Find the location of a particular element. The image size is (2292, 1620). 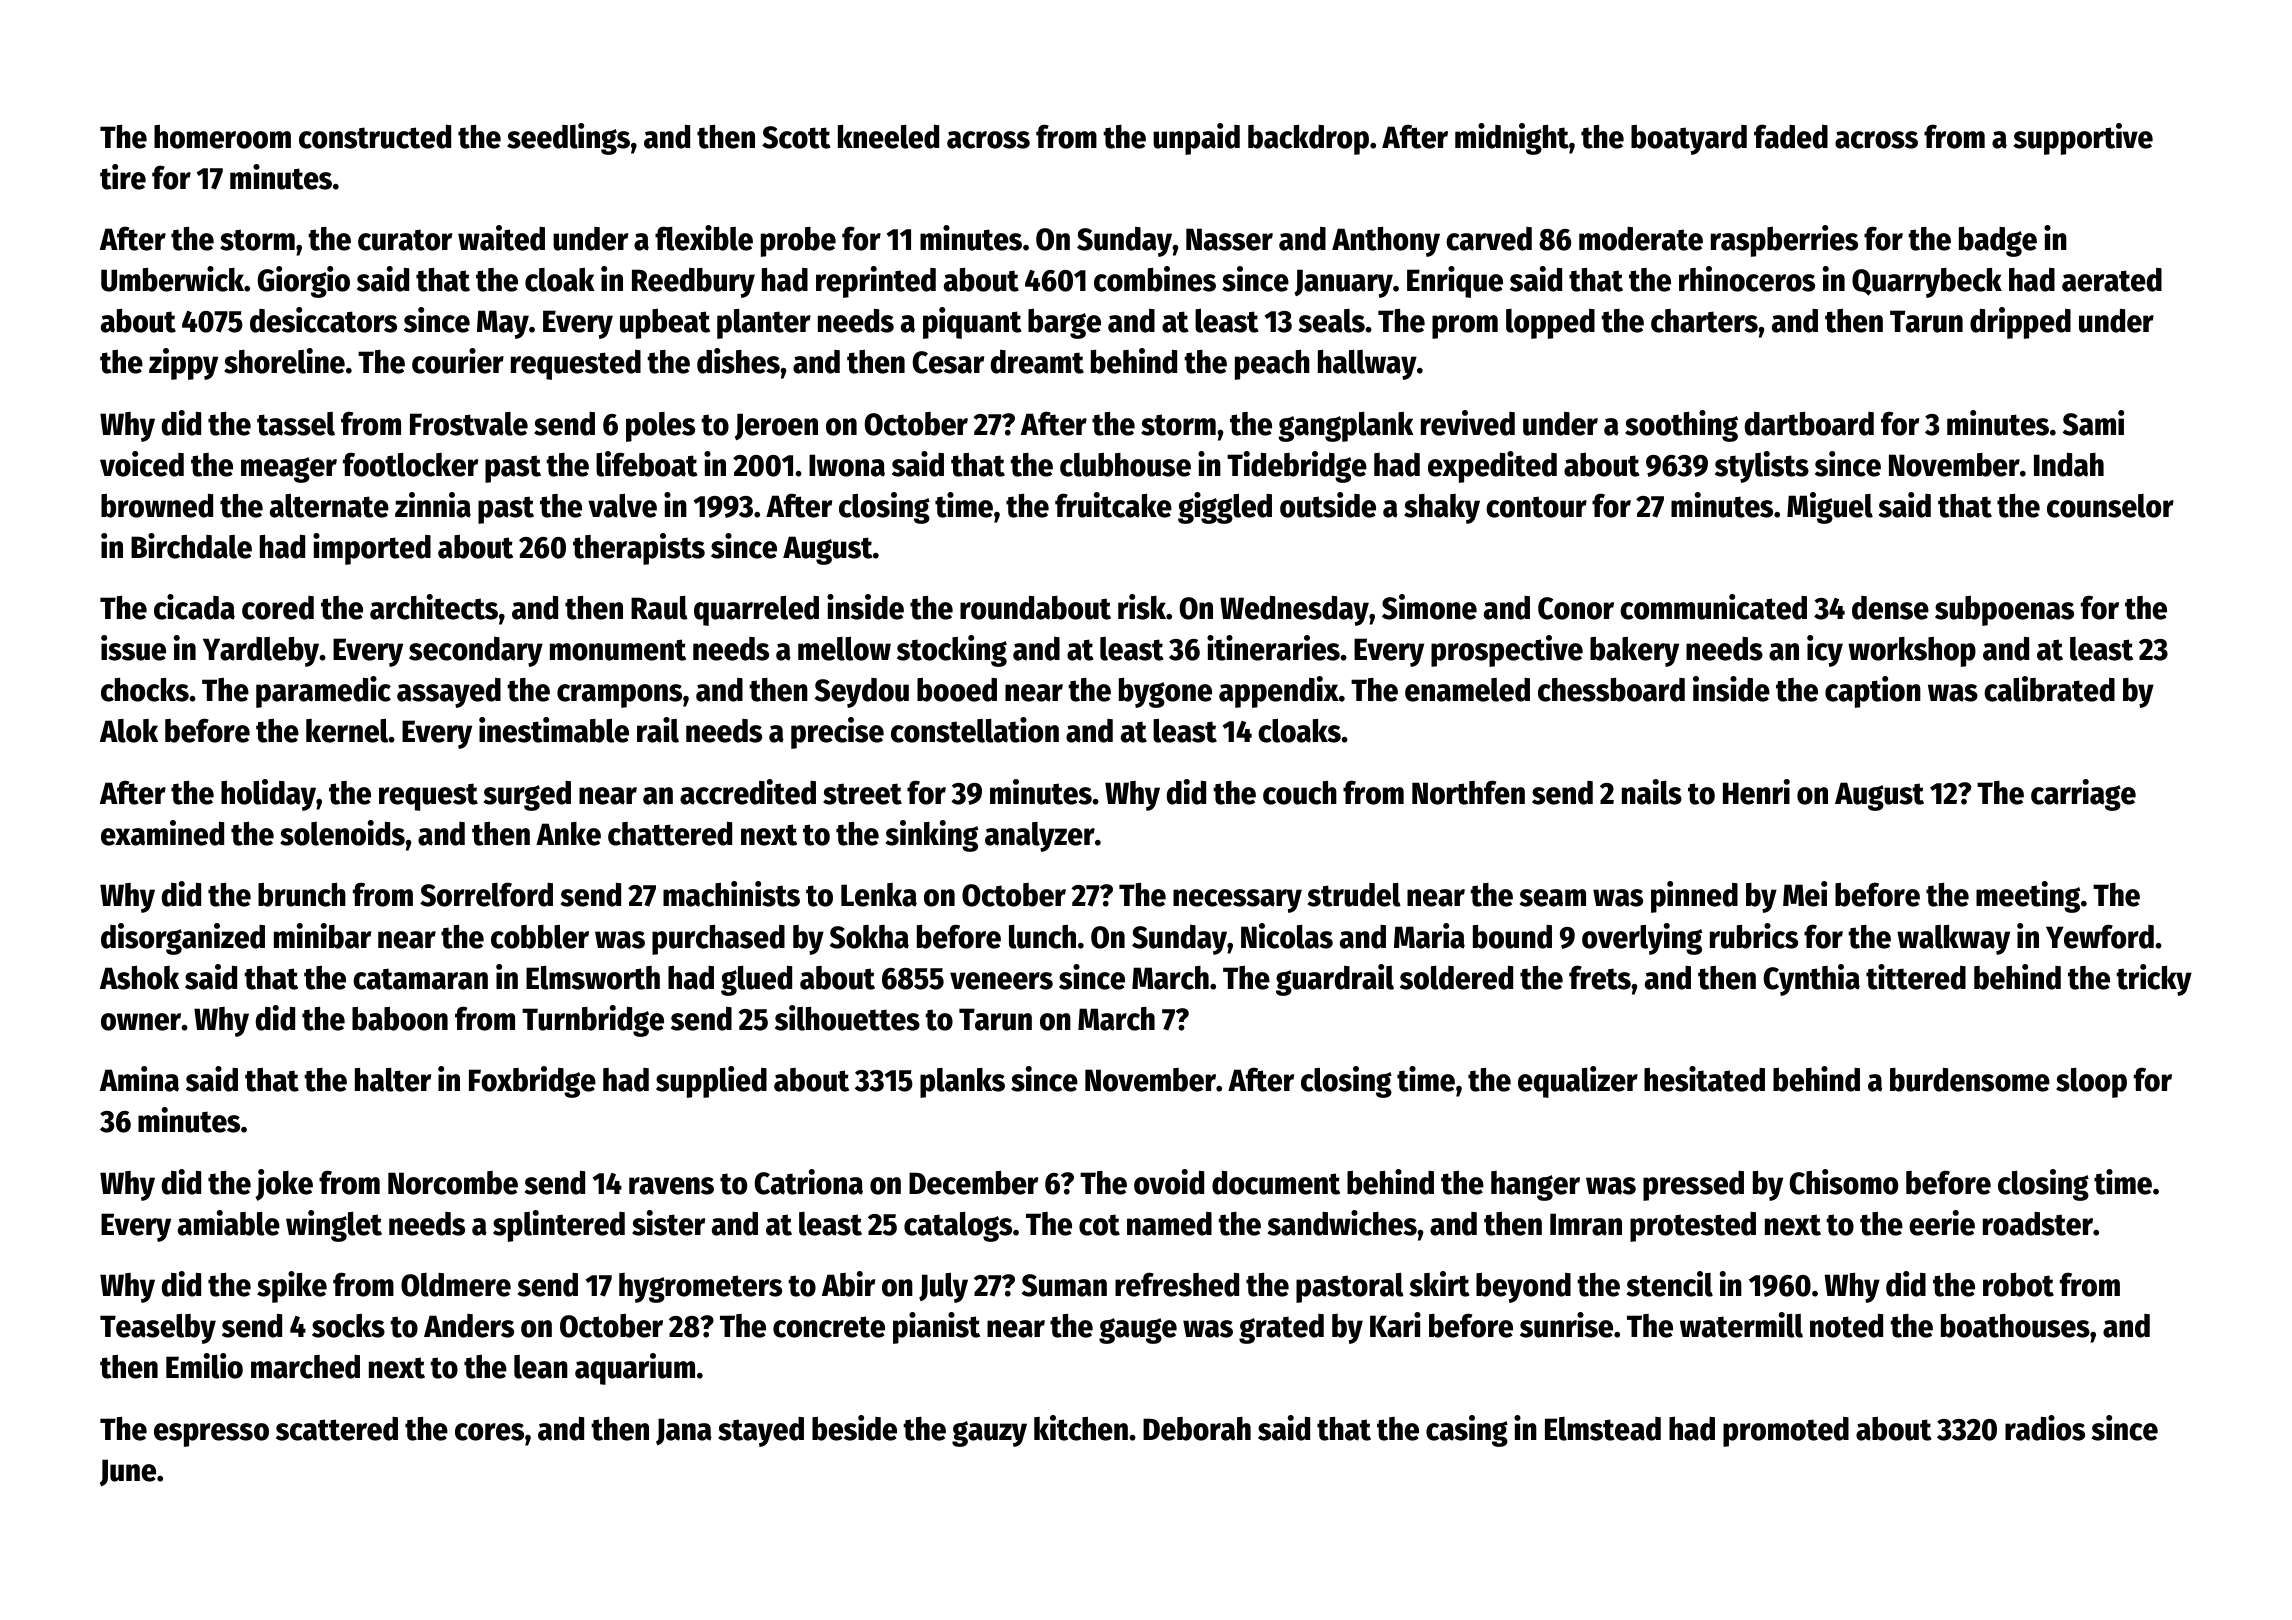

kernel is located at coordinates (347, 731).
